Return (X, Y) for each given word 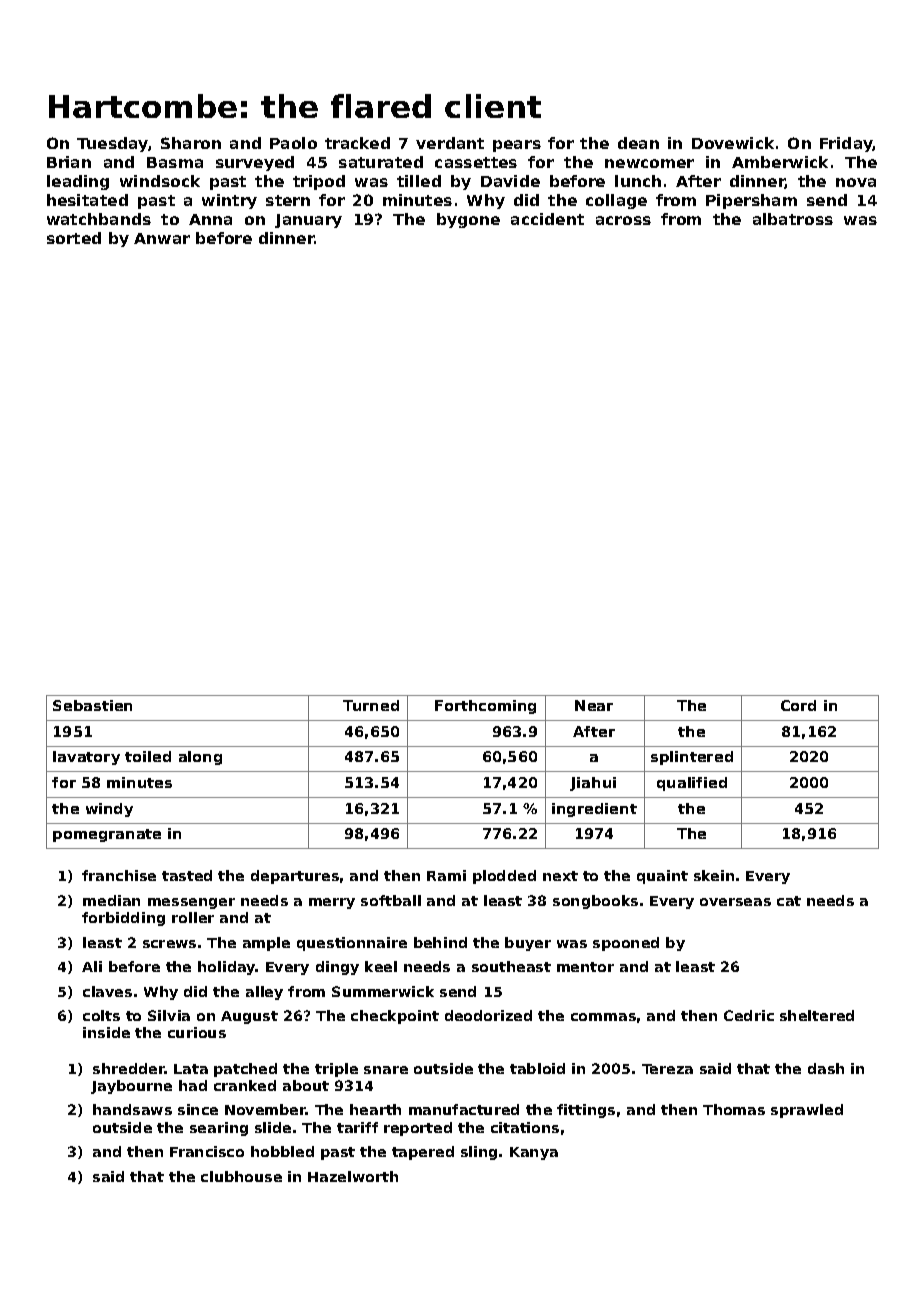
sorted (74, 238)
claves (107, 991)
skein (714, 875)
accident (547, 219)
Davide (510, 181)
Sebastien (92, 705)
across (623, 220)
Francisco (207, 1151)
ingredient (594, 810)
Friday (846, 144)
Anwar (162, 238)
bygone (468, 220)
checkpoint (395, 1017)
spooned (626, 944)
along (200, 758)
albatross (793, 219)
